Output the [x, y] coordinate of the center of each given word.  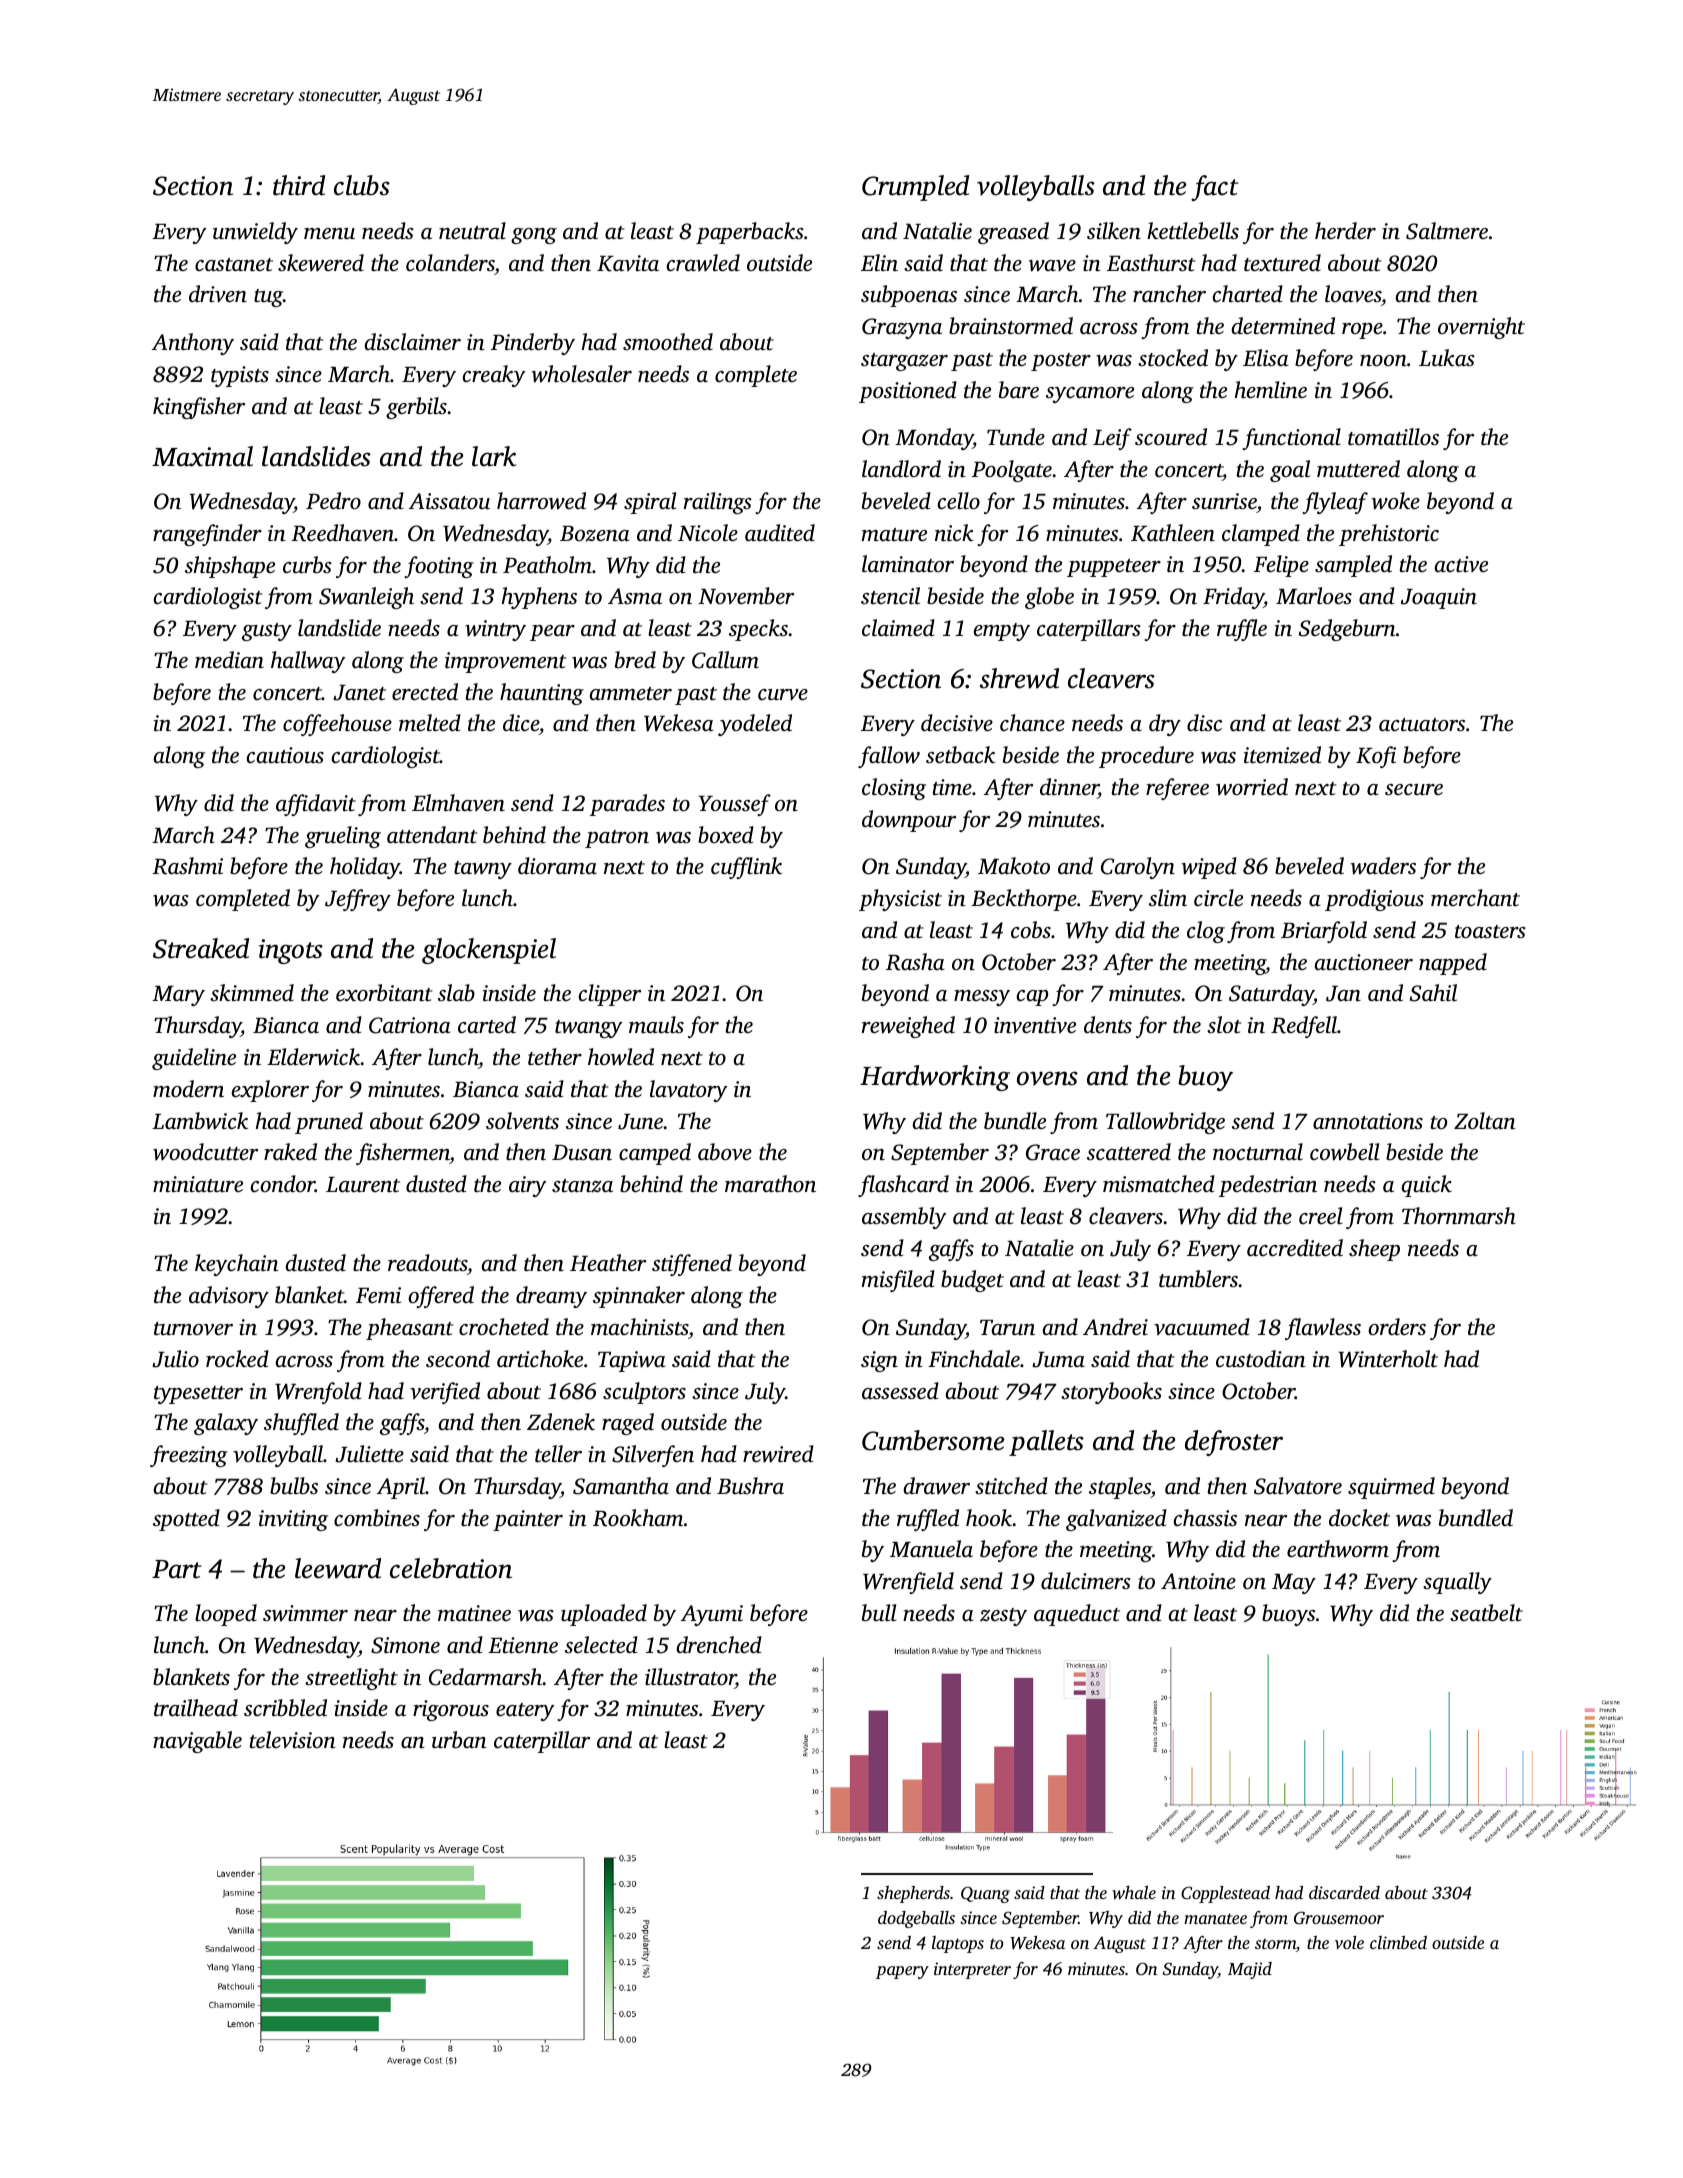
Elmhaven [458, 803]
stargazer [904, 362]
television [293, 1740]
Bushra [750, 1486]
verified [445, 1393]
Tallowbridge [1165, 1123]
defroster [1234, 1443]
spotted [186, 1520]
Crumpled [915, 188]
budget [972, 1281]
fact [1215, 188]
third [299, 185]
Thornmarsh [1459, 1216]
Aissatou [449, 501]
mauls [656, 1025]
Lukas [1447, 358]
